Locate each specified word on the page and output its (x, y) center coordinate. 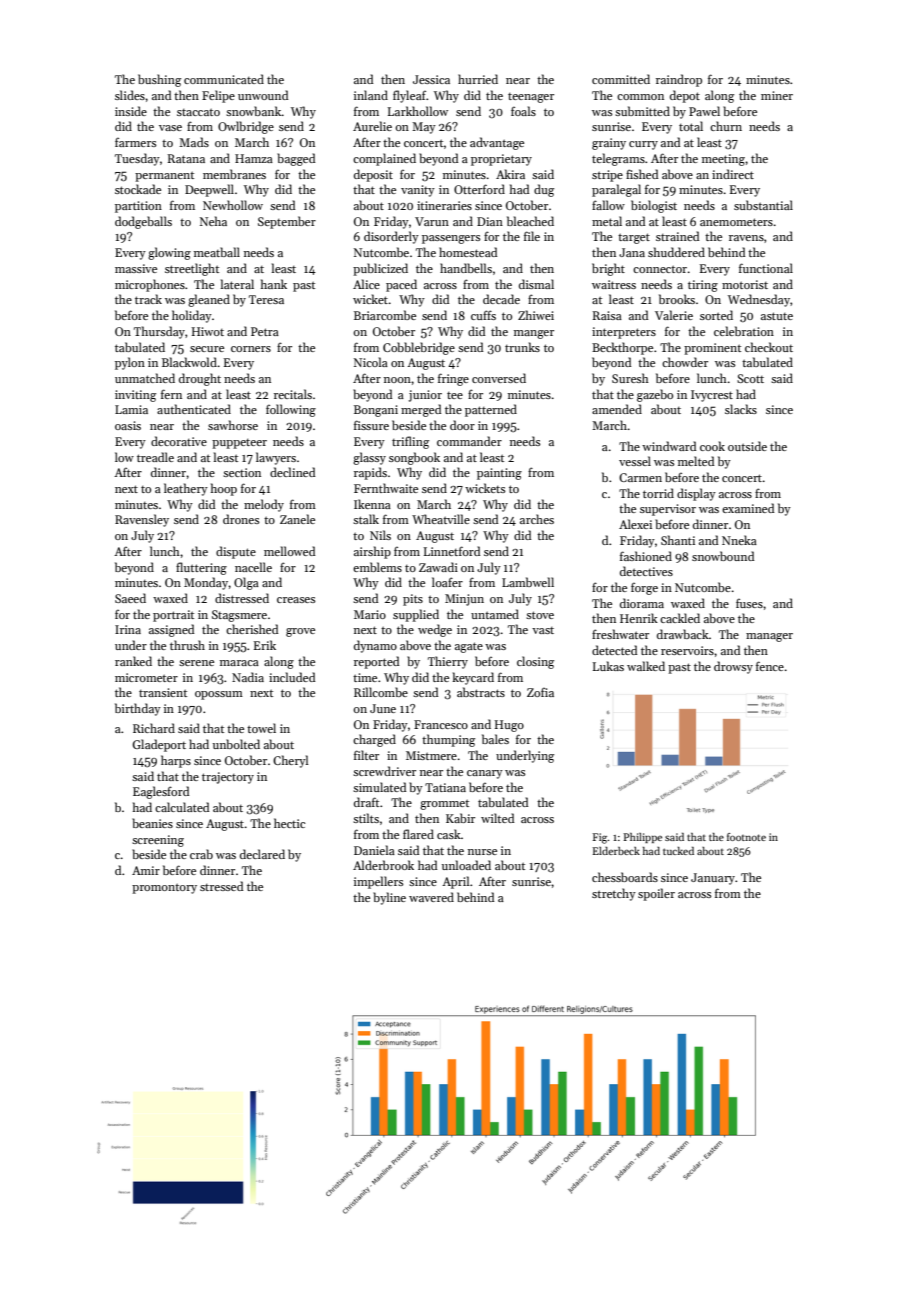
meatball (217, 252)
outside (747, 446)
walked (646, 666)
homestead (468, 252)
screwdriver (384, 771)
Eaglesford (161, 792)
